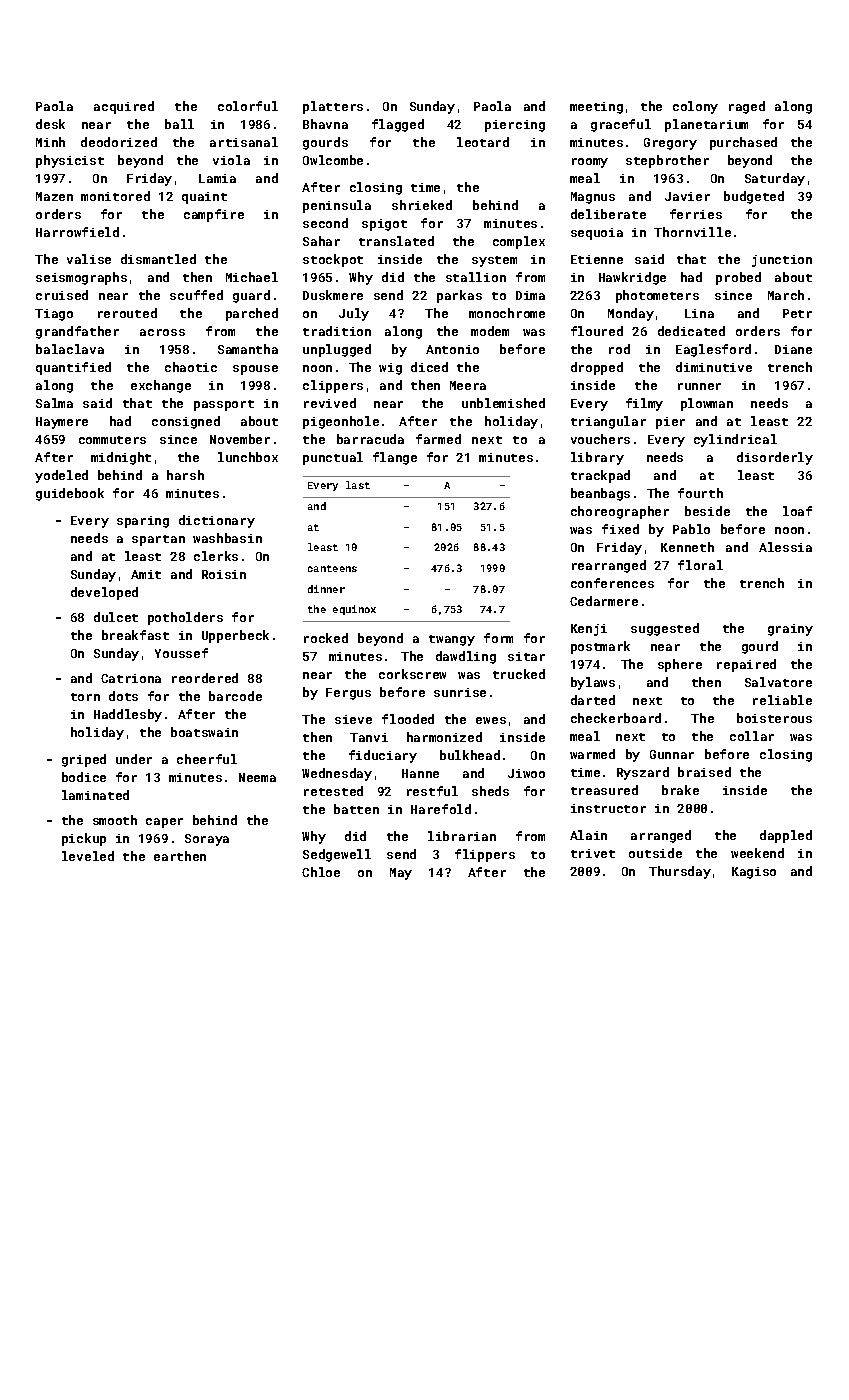 The image size is (849, 1400). I want to click on flagged, so click(398, 125).
